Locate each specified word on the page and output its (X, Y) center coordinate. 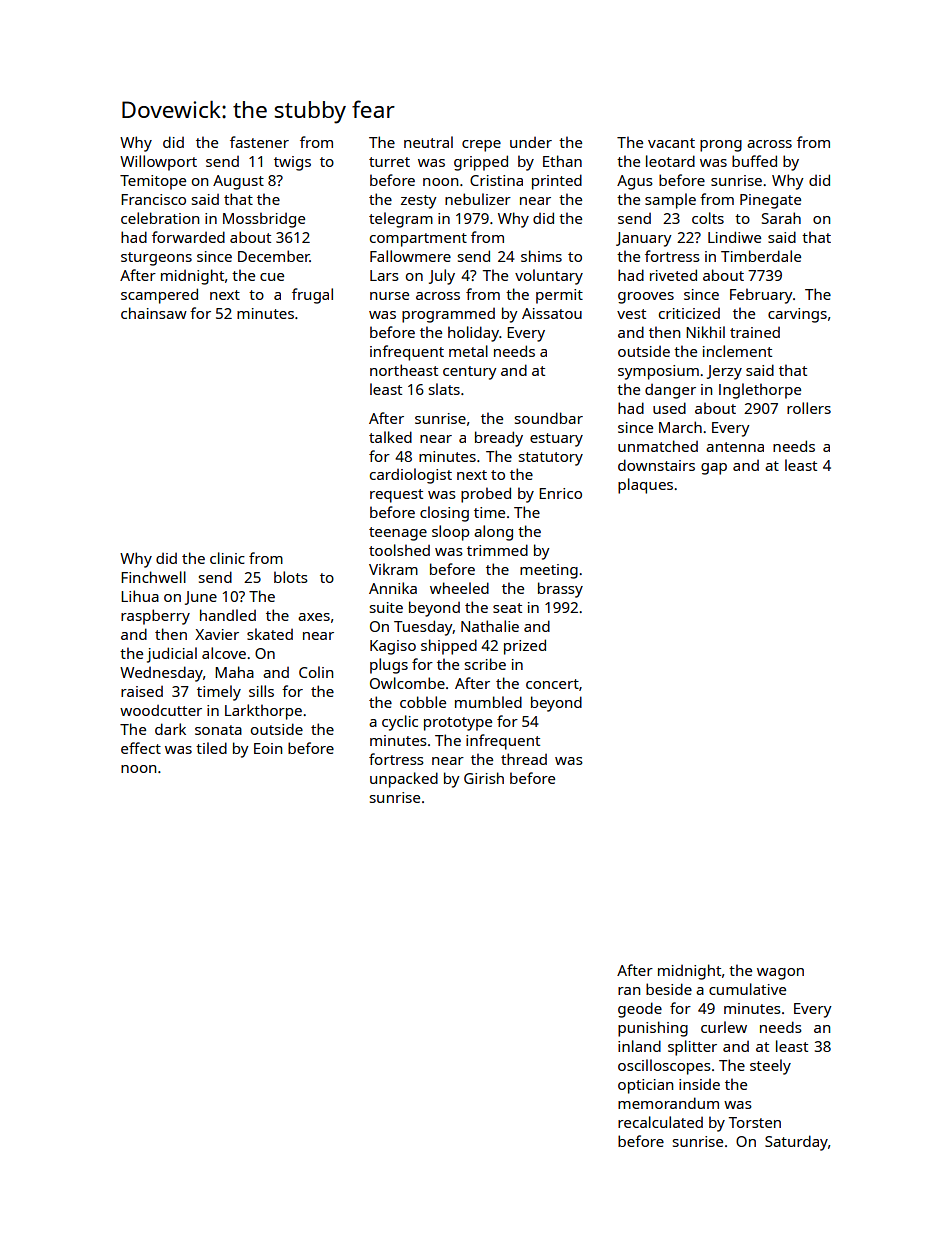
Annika (393, 588)
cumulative (747, 989)
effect (141, 748)
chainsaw (154, 313)
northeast (404, 370)
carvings (797, 315)
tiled (211, 748)
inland (639, 1046)
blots (291, 577)
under (531, 142)
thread (524, 759)
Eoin (268, 748)
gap (714, 469)
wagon (780, 974)
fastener (259, 142)
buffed (754, 161)
